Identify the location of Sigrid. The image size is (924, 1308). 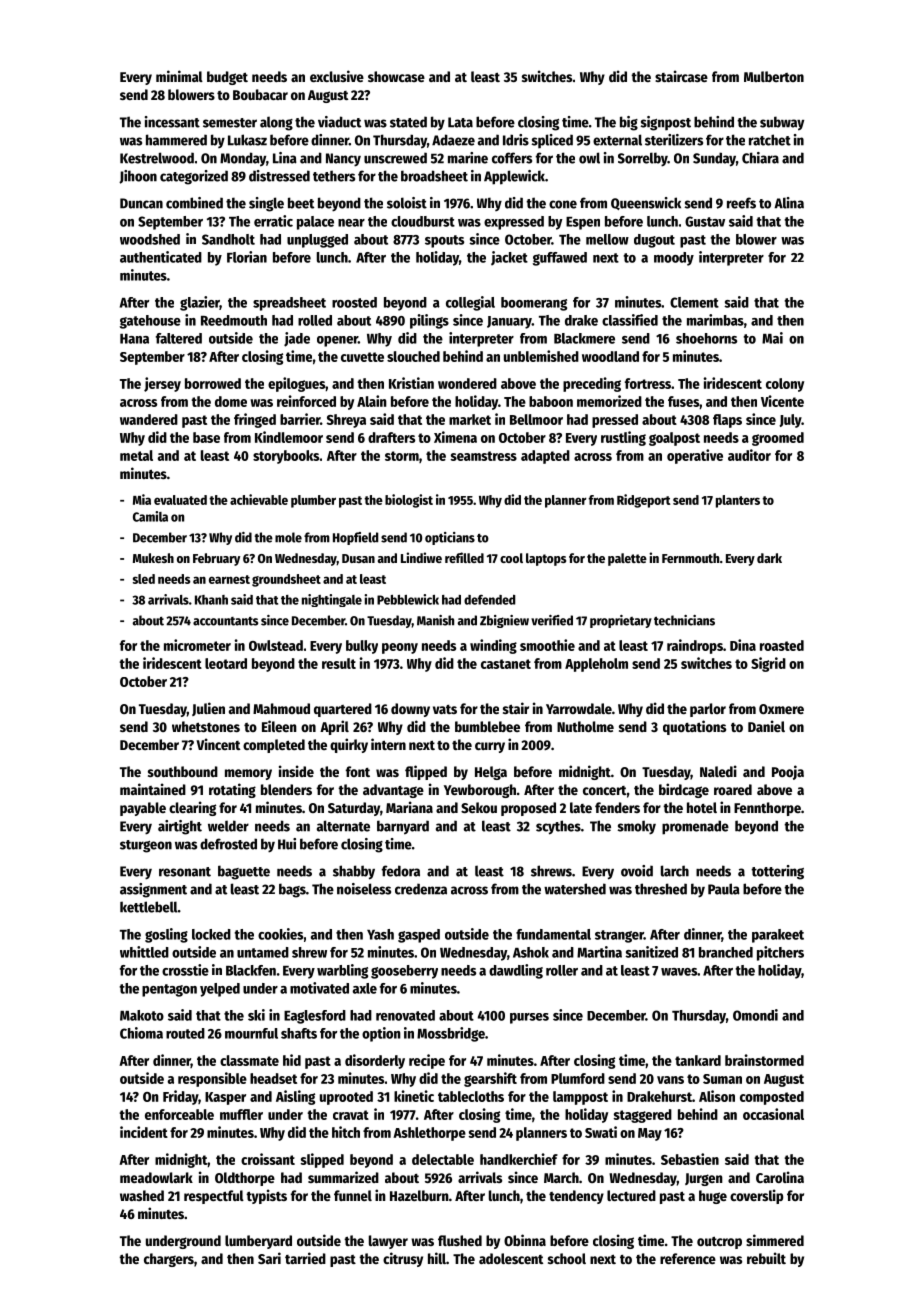
(768, 664).
